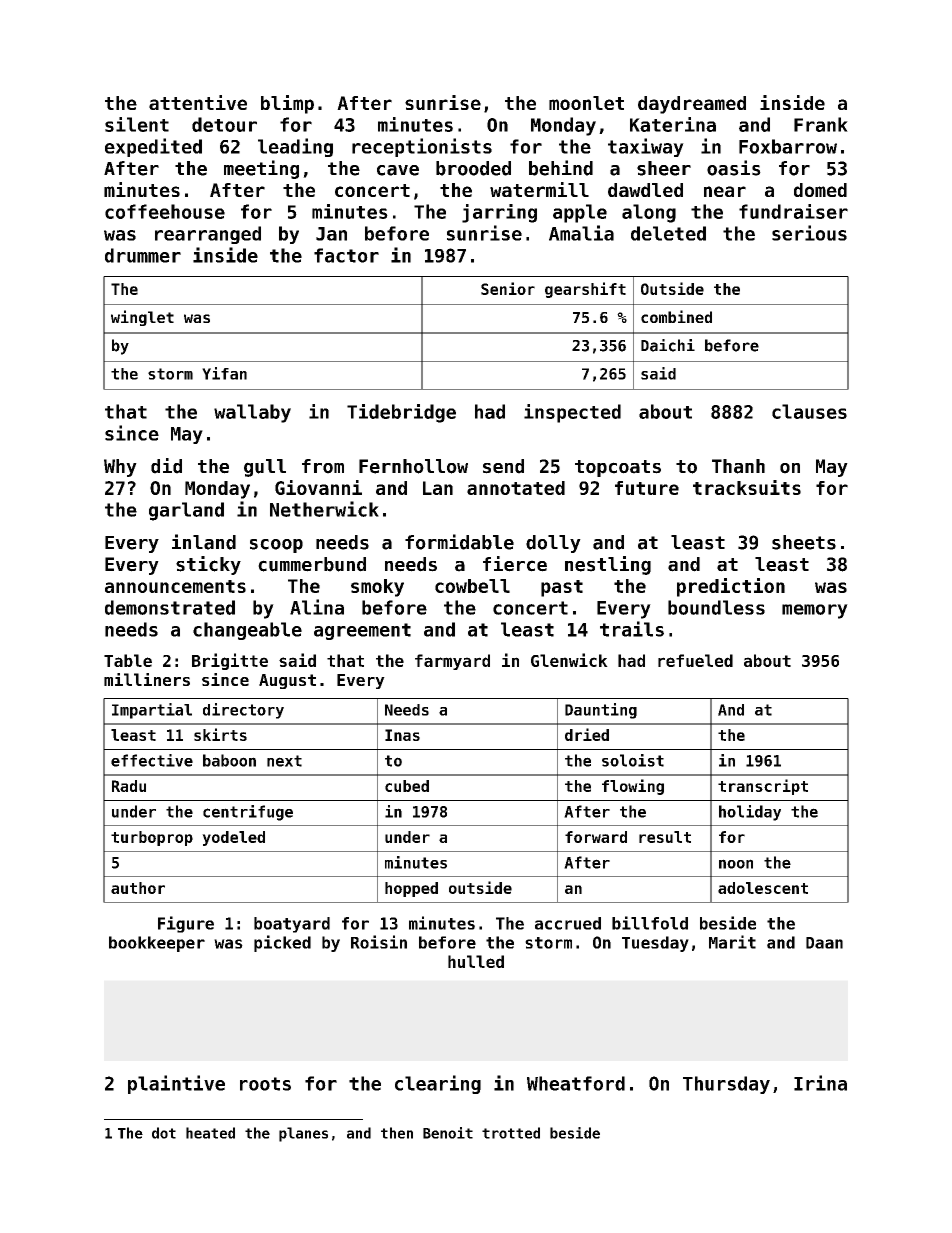  I want to click on daydreamed, so click(692, 105).
